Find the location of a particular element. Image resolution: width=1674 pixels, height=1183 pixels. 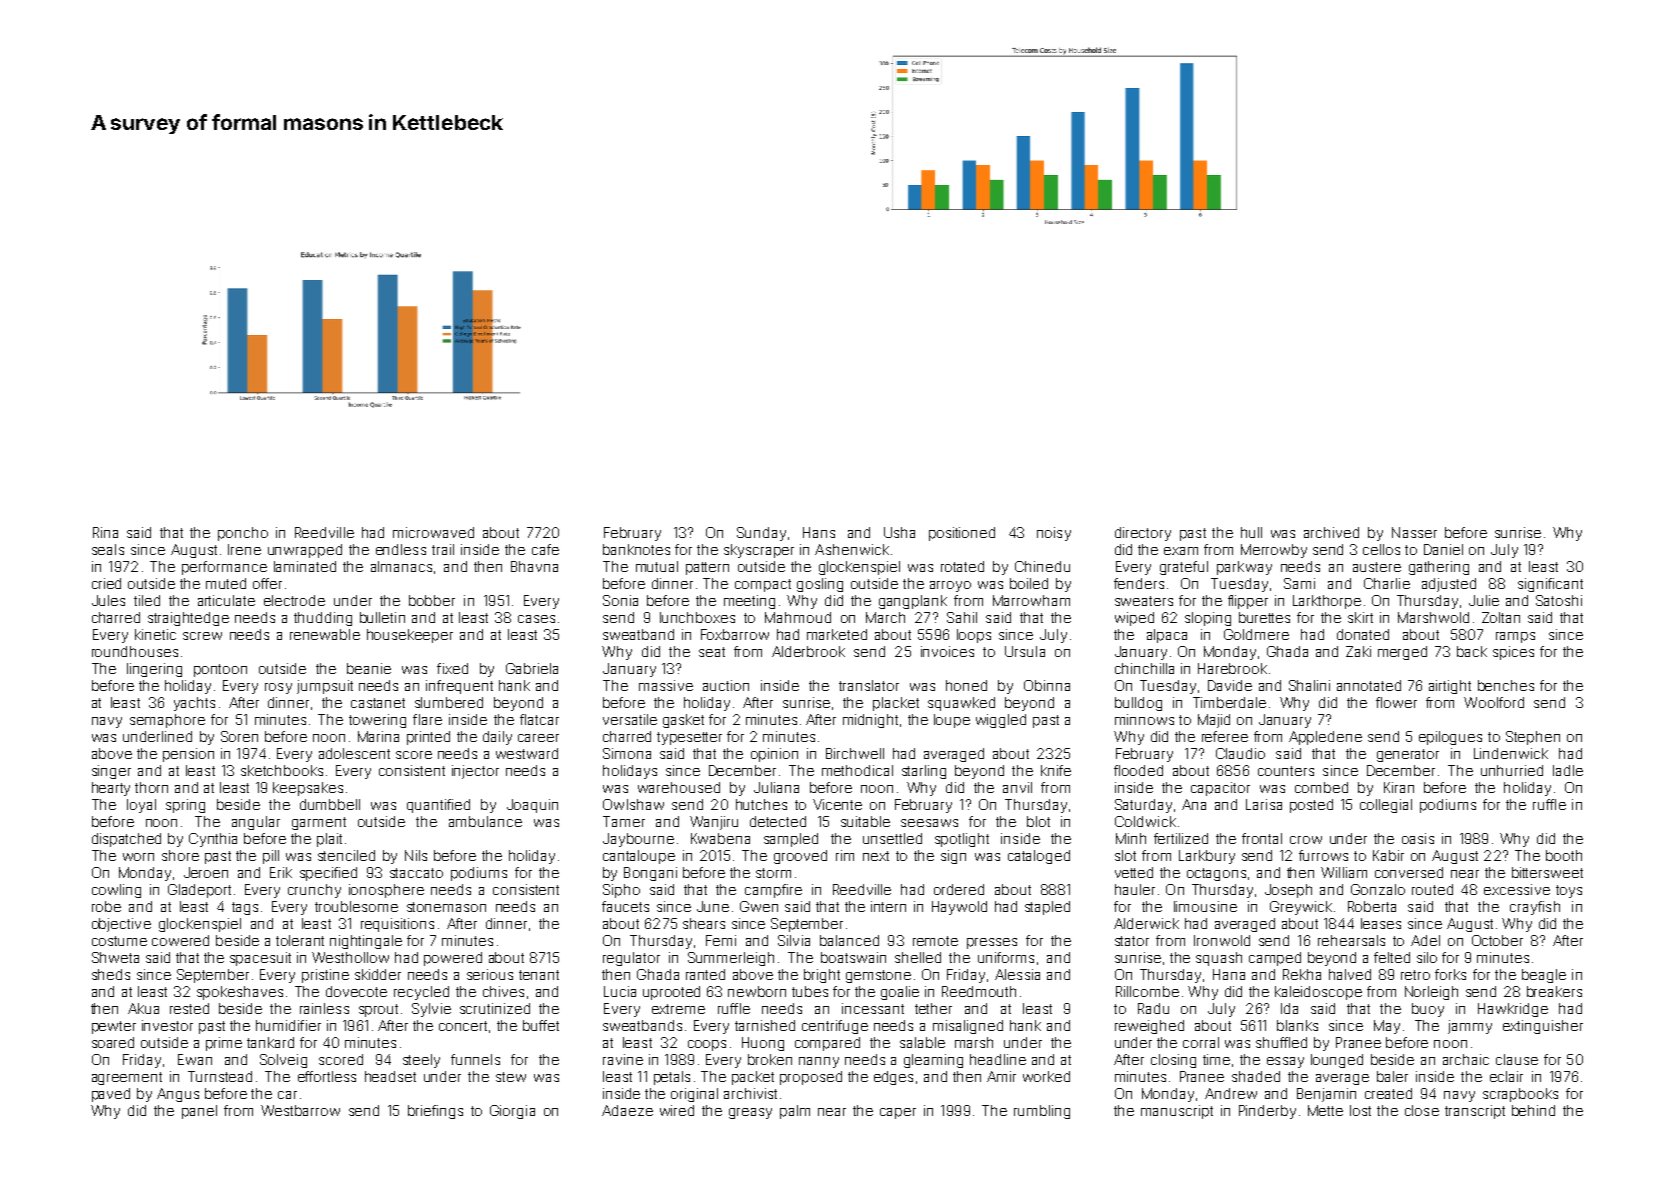

muted is located at coordinates (226, 583).
